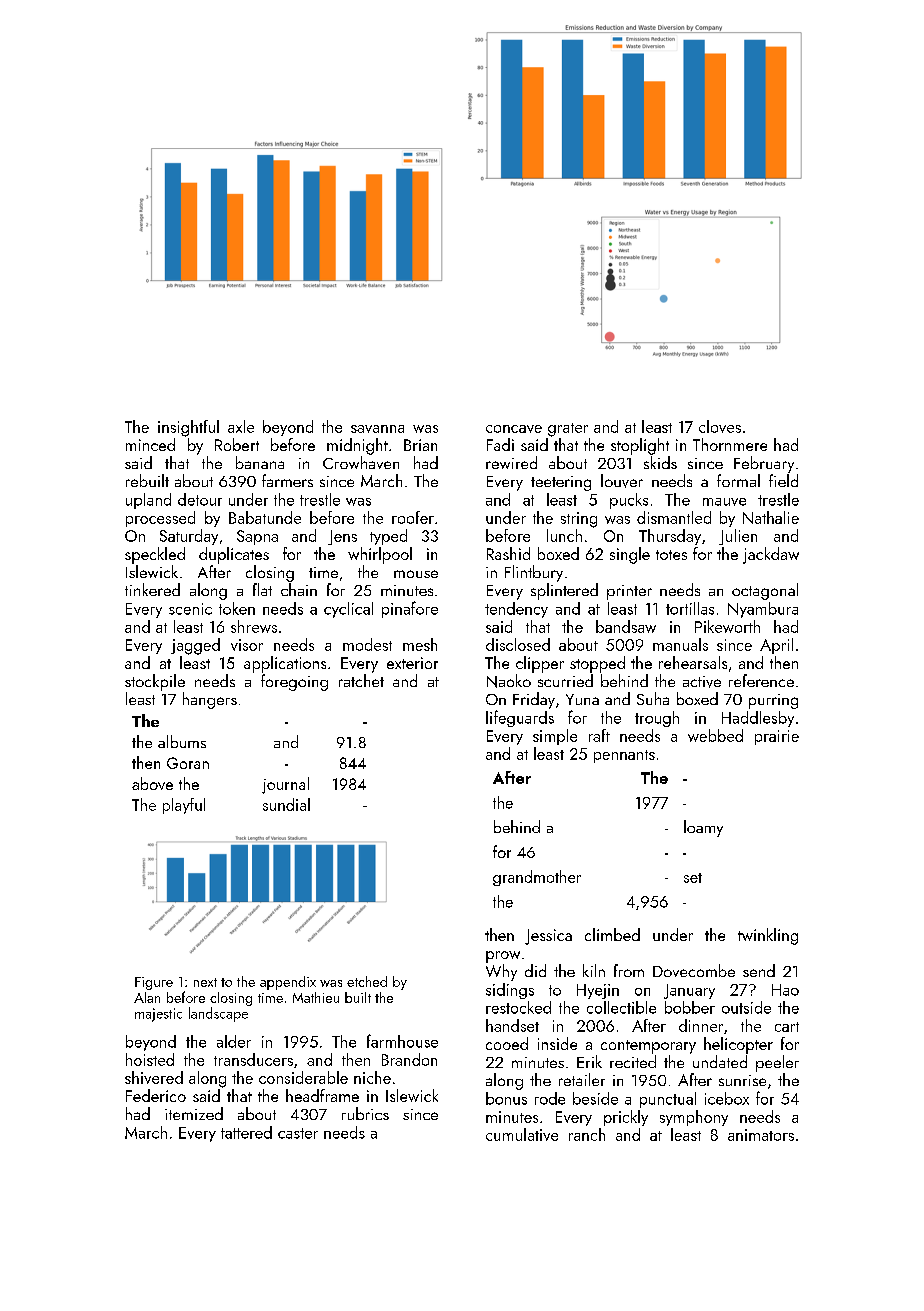 The image size is (924, 1311). I want to click on flat, so click(262, 589).
